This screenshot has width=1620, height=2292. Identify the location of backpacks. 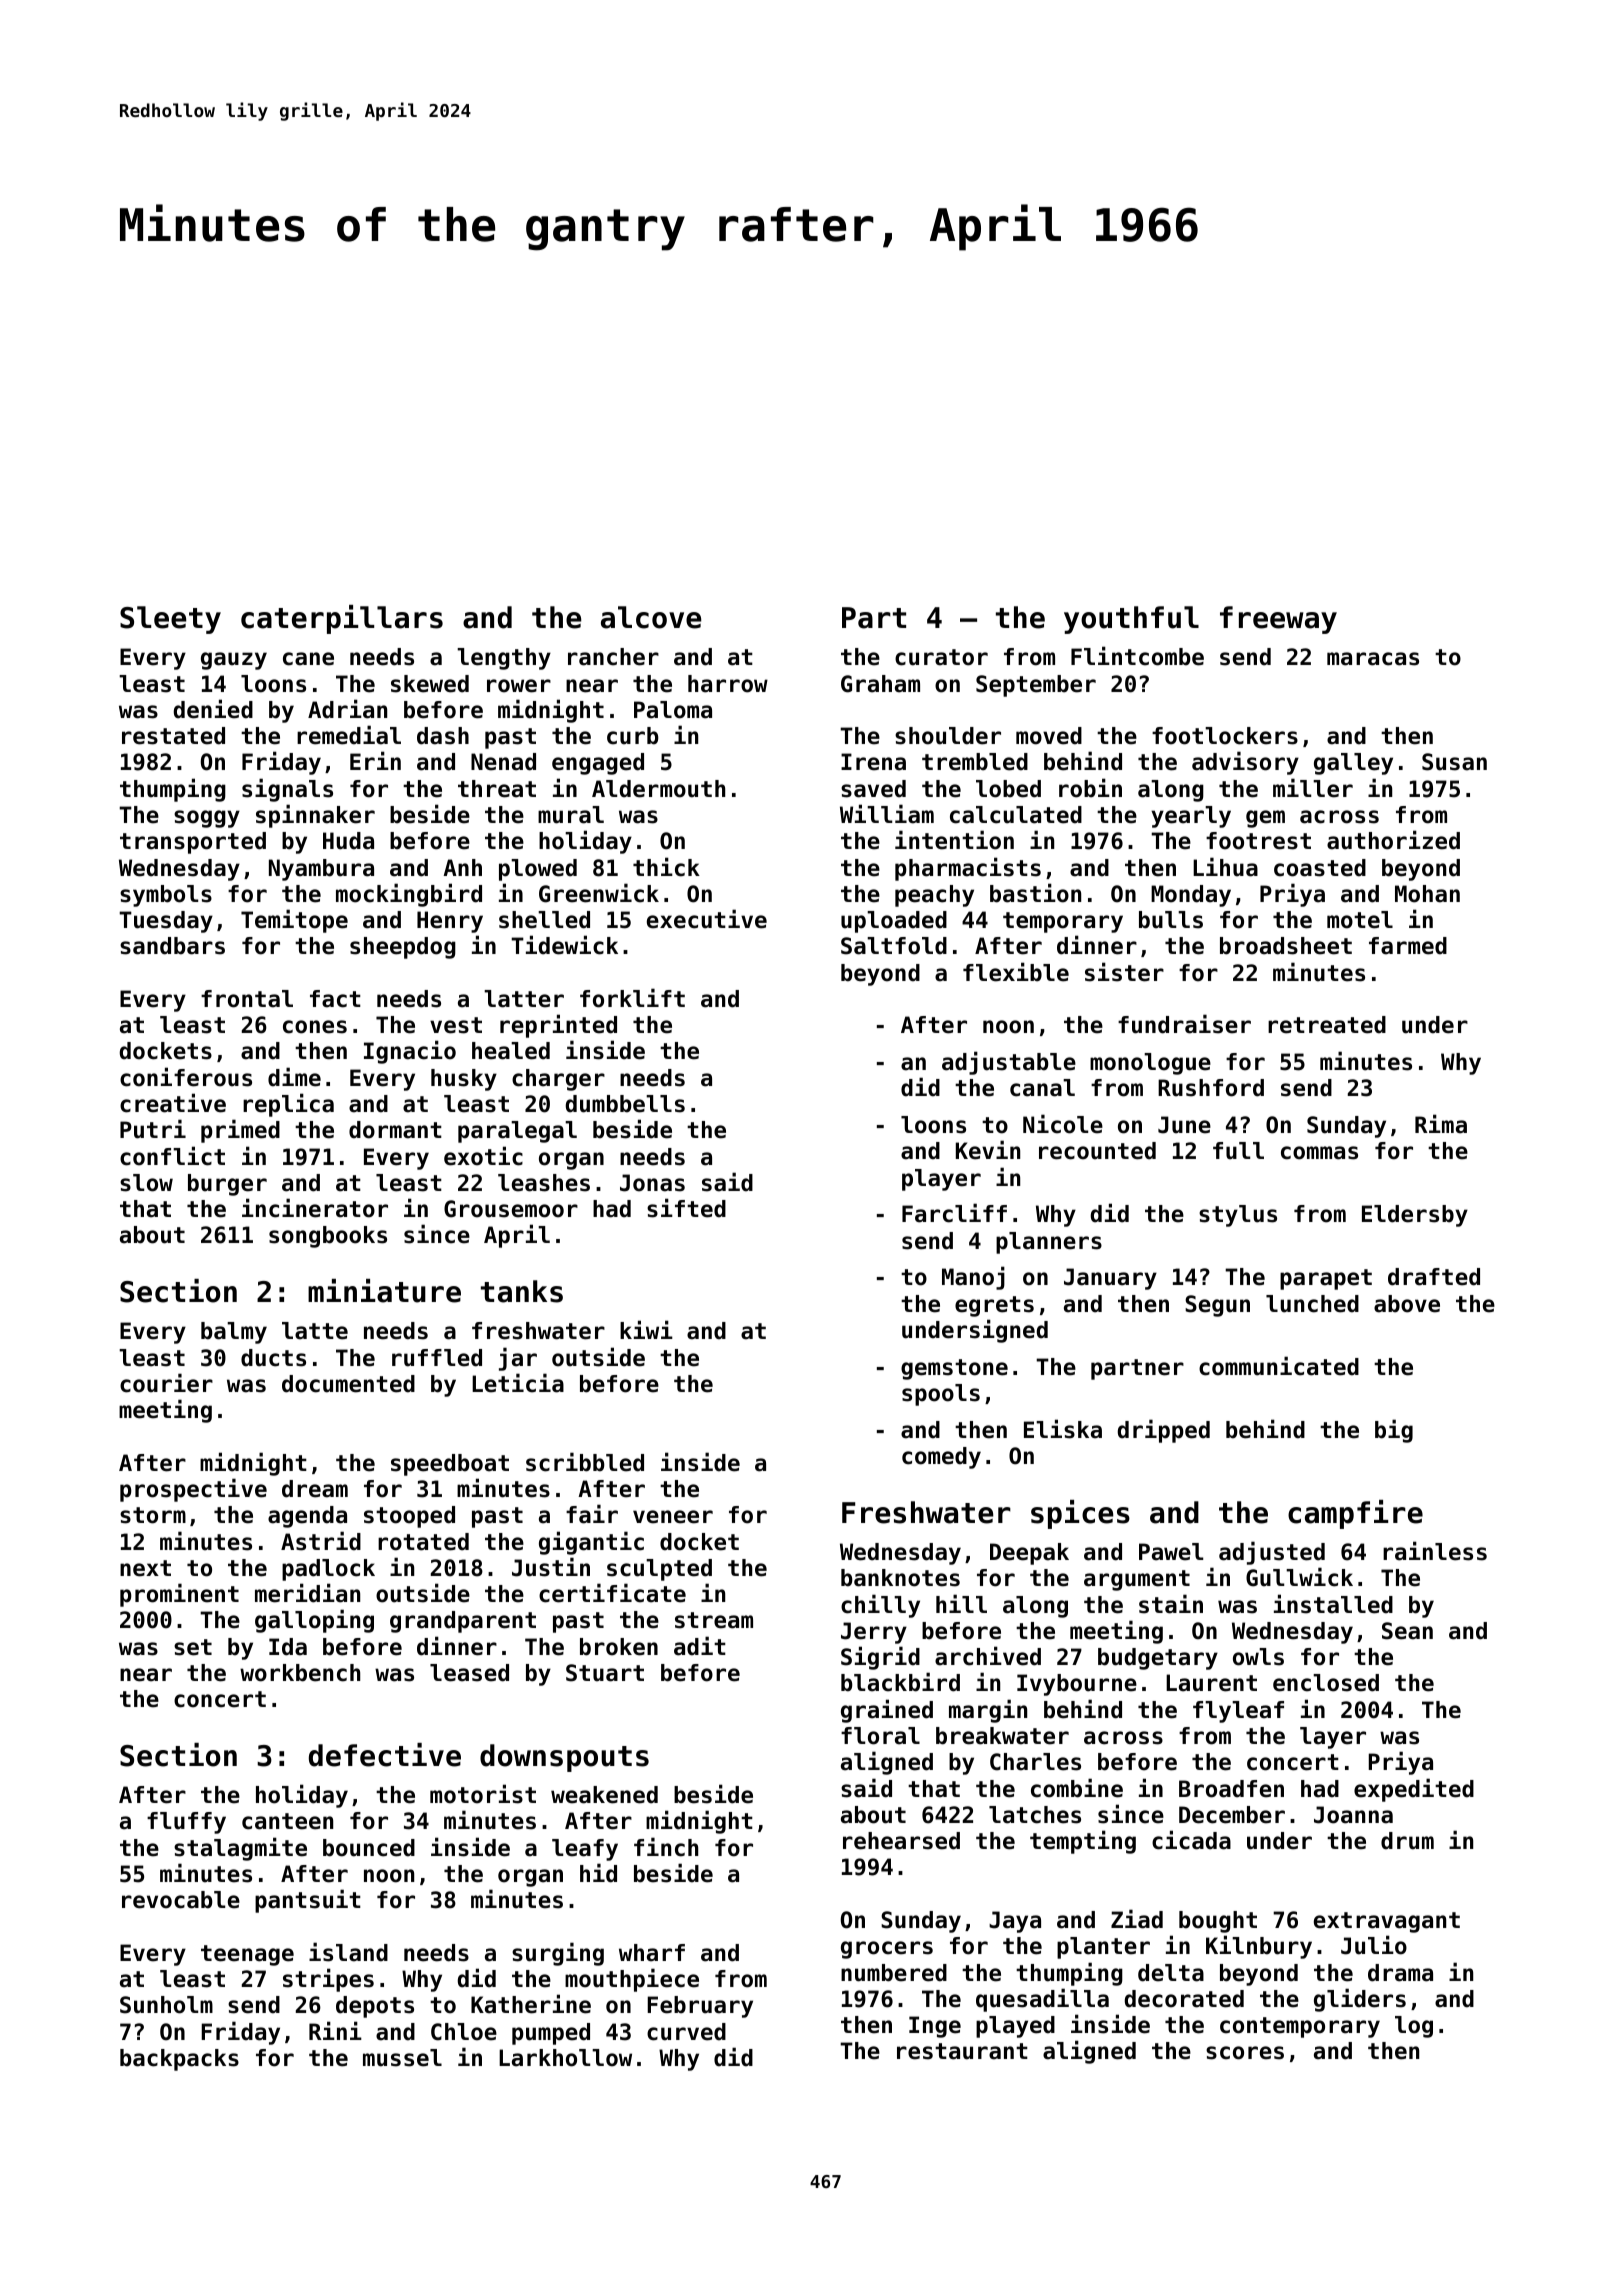
(179, 2060).
